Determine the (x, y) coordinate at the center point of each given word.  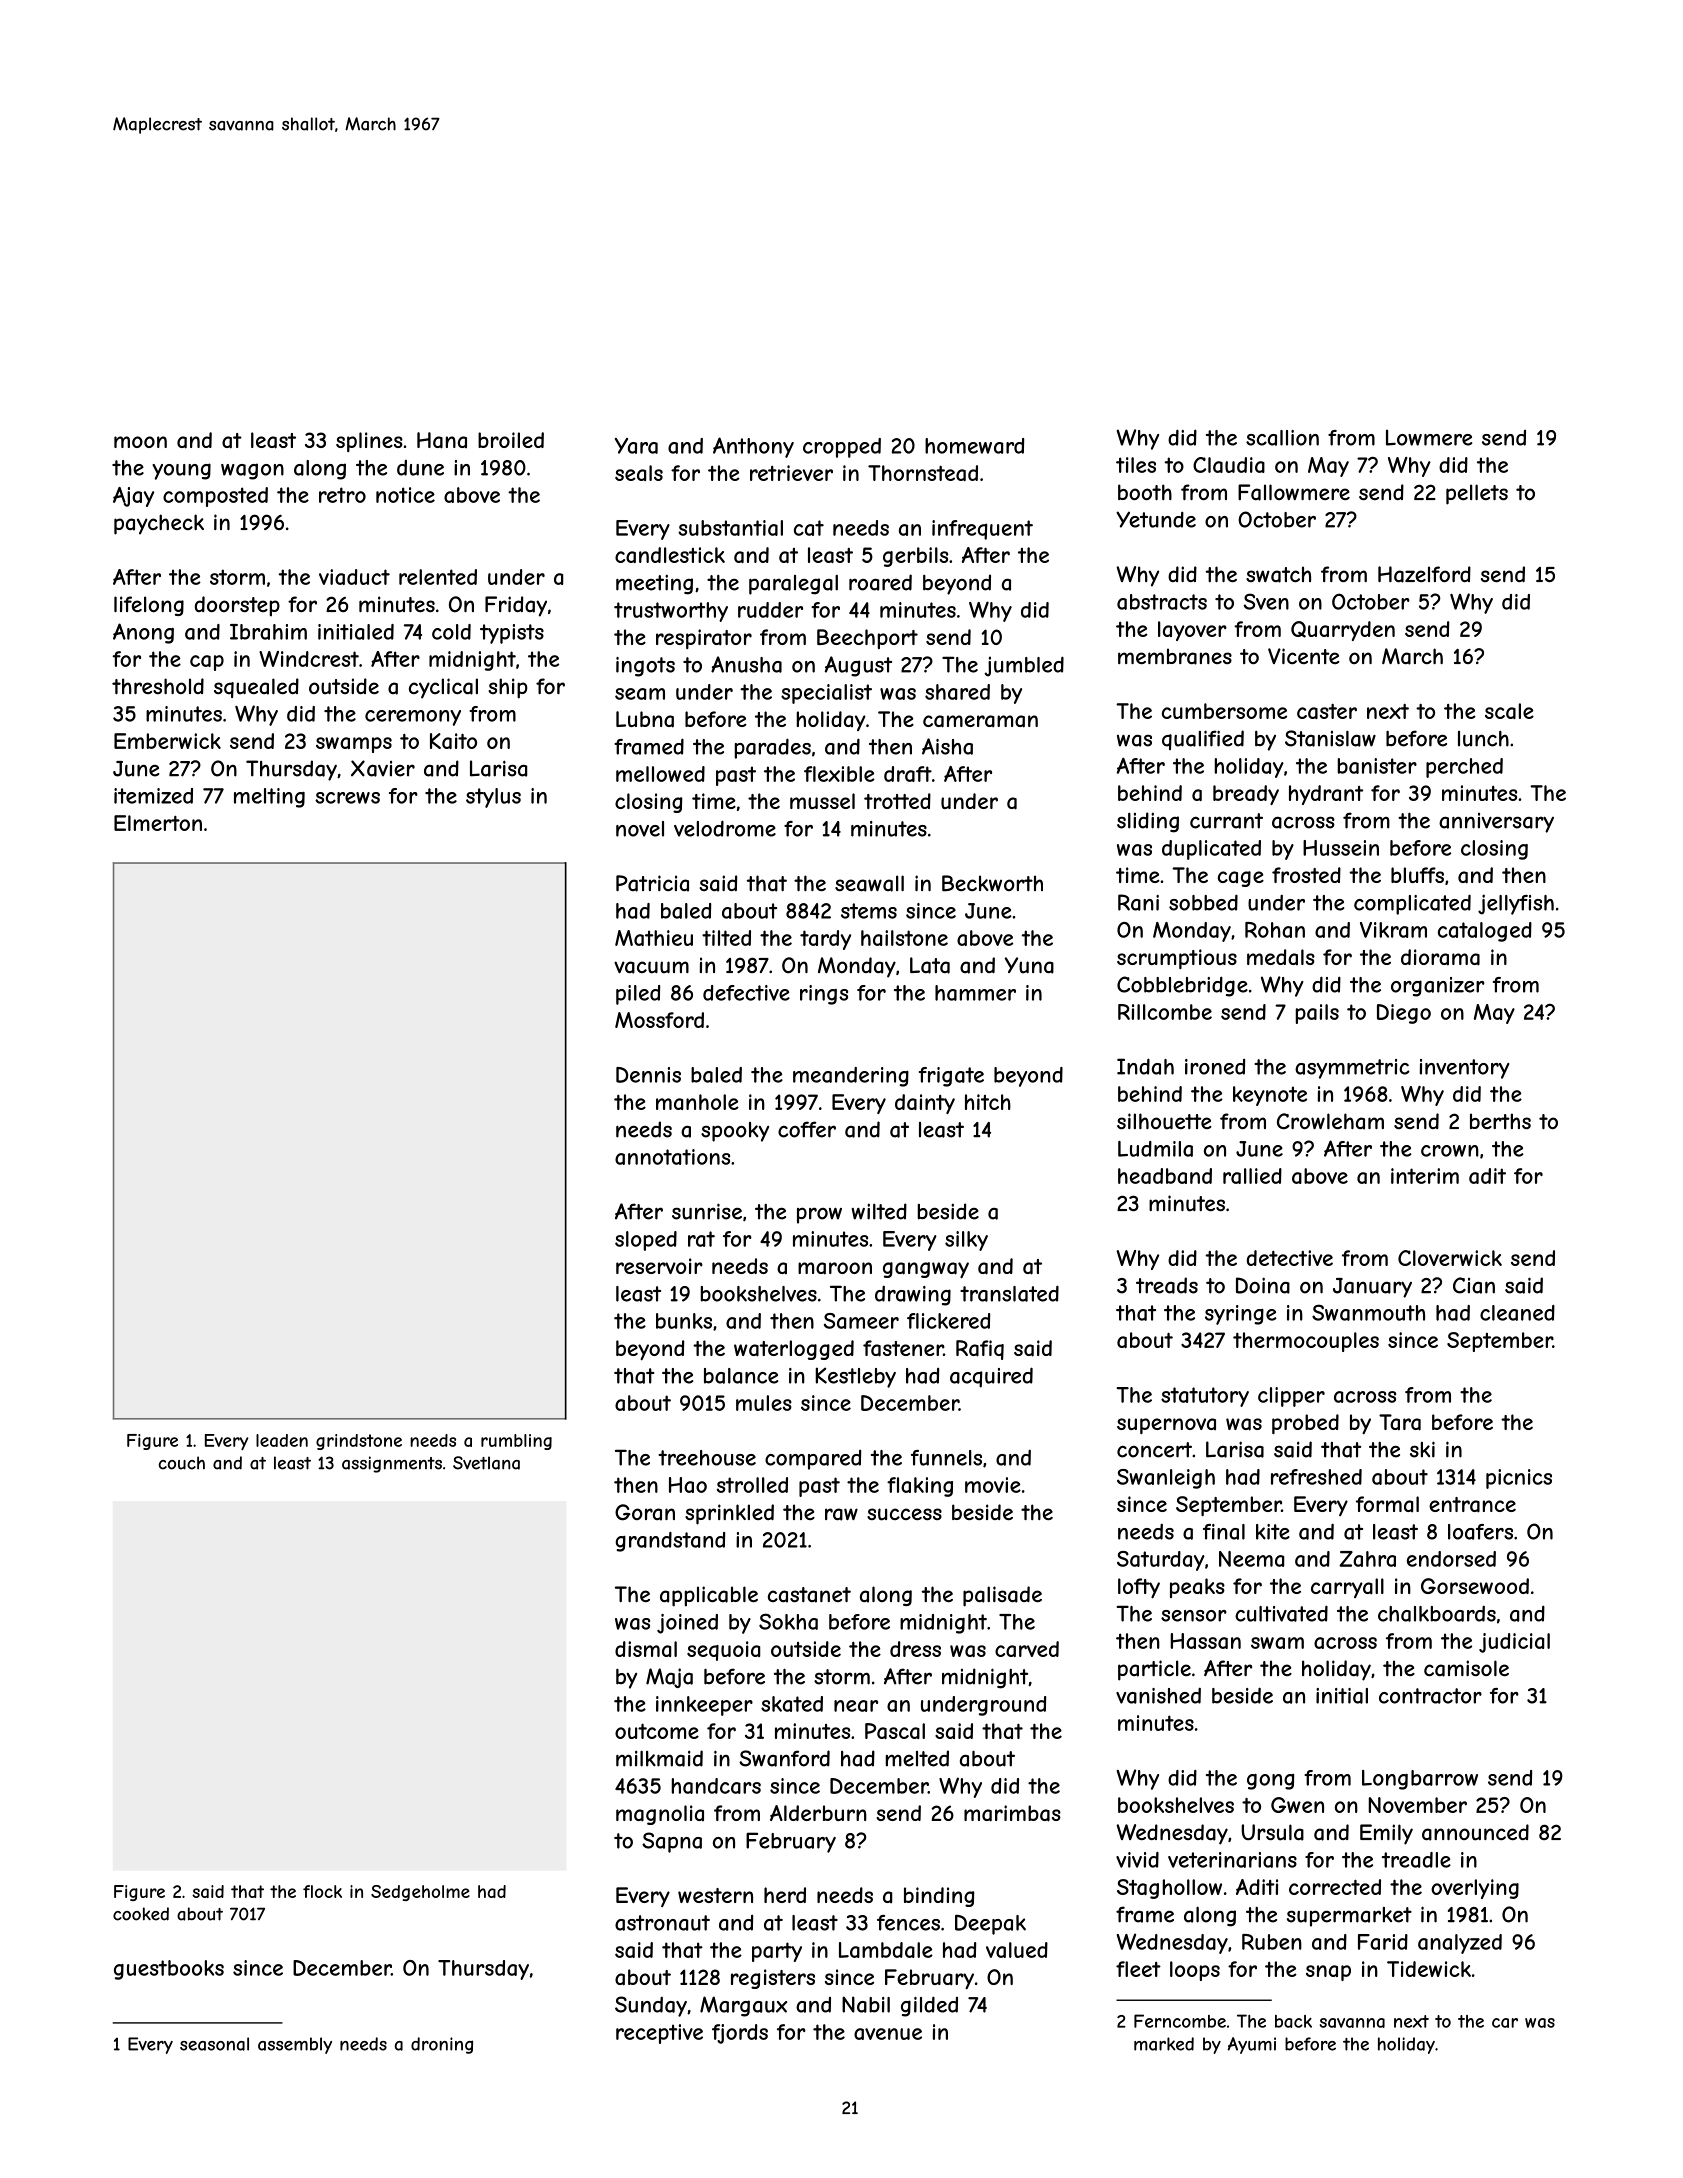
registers (773, 1979)
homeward (974, 446)
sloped (646, 1241)
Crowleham (1330, 1121)
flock (322, 1891)
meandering (851, 1077)
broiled (511, 440)
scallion (1282, 438)
